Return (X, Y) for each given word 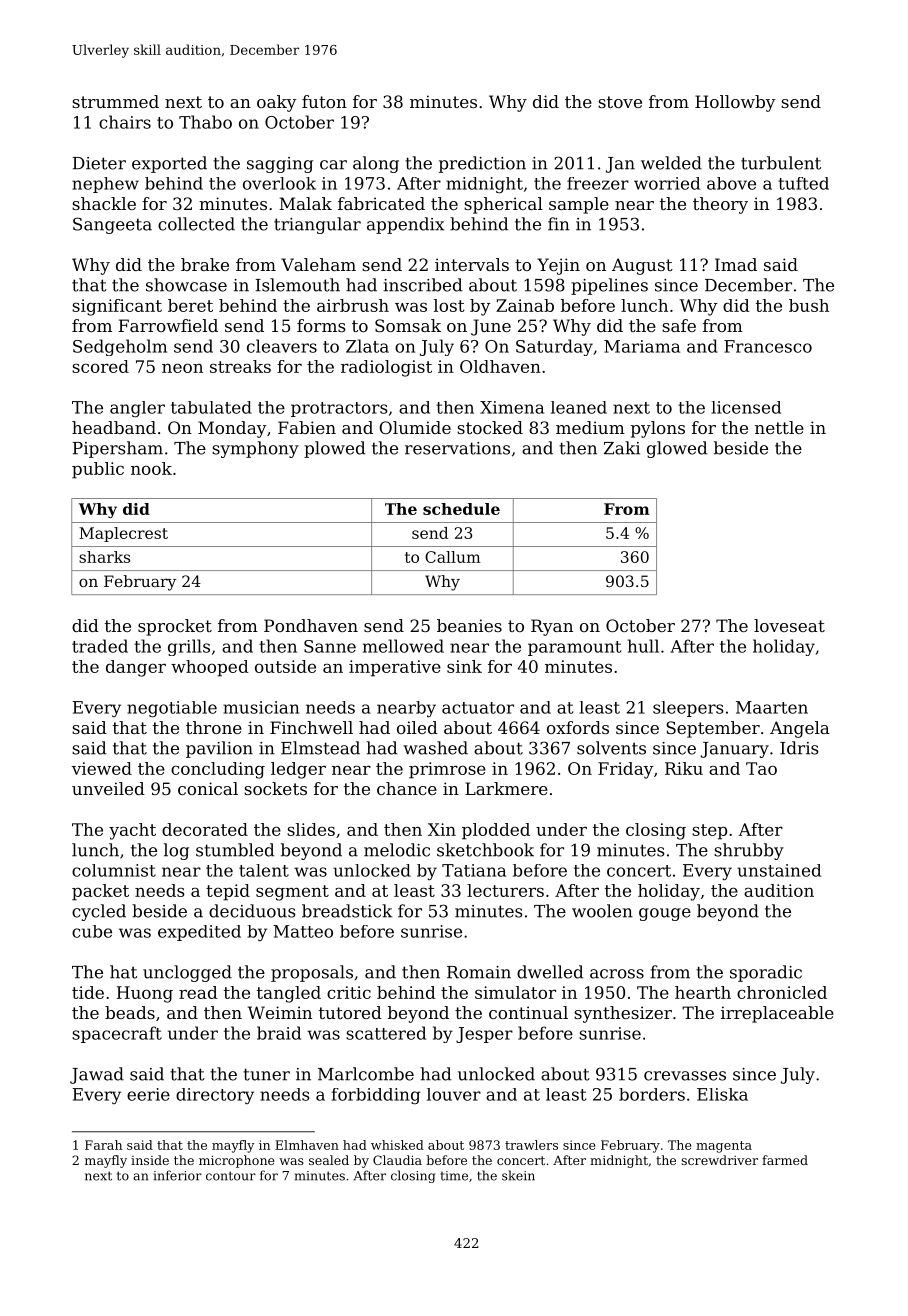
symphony (255, 449)
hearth (703, 992)
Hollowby (735, 103)
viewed (102, 768)
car (333, 165)
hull (643, 646)
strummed (115, 101)
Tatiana (474, 870)
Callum (453, 557)
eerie (148, 1094)
